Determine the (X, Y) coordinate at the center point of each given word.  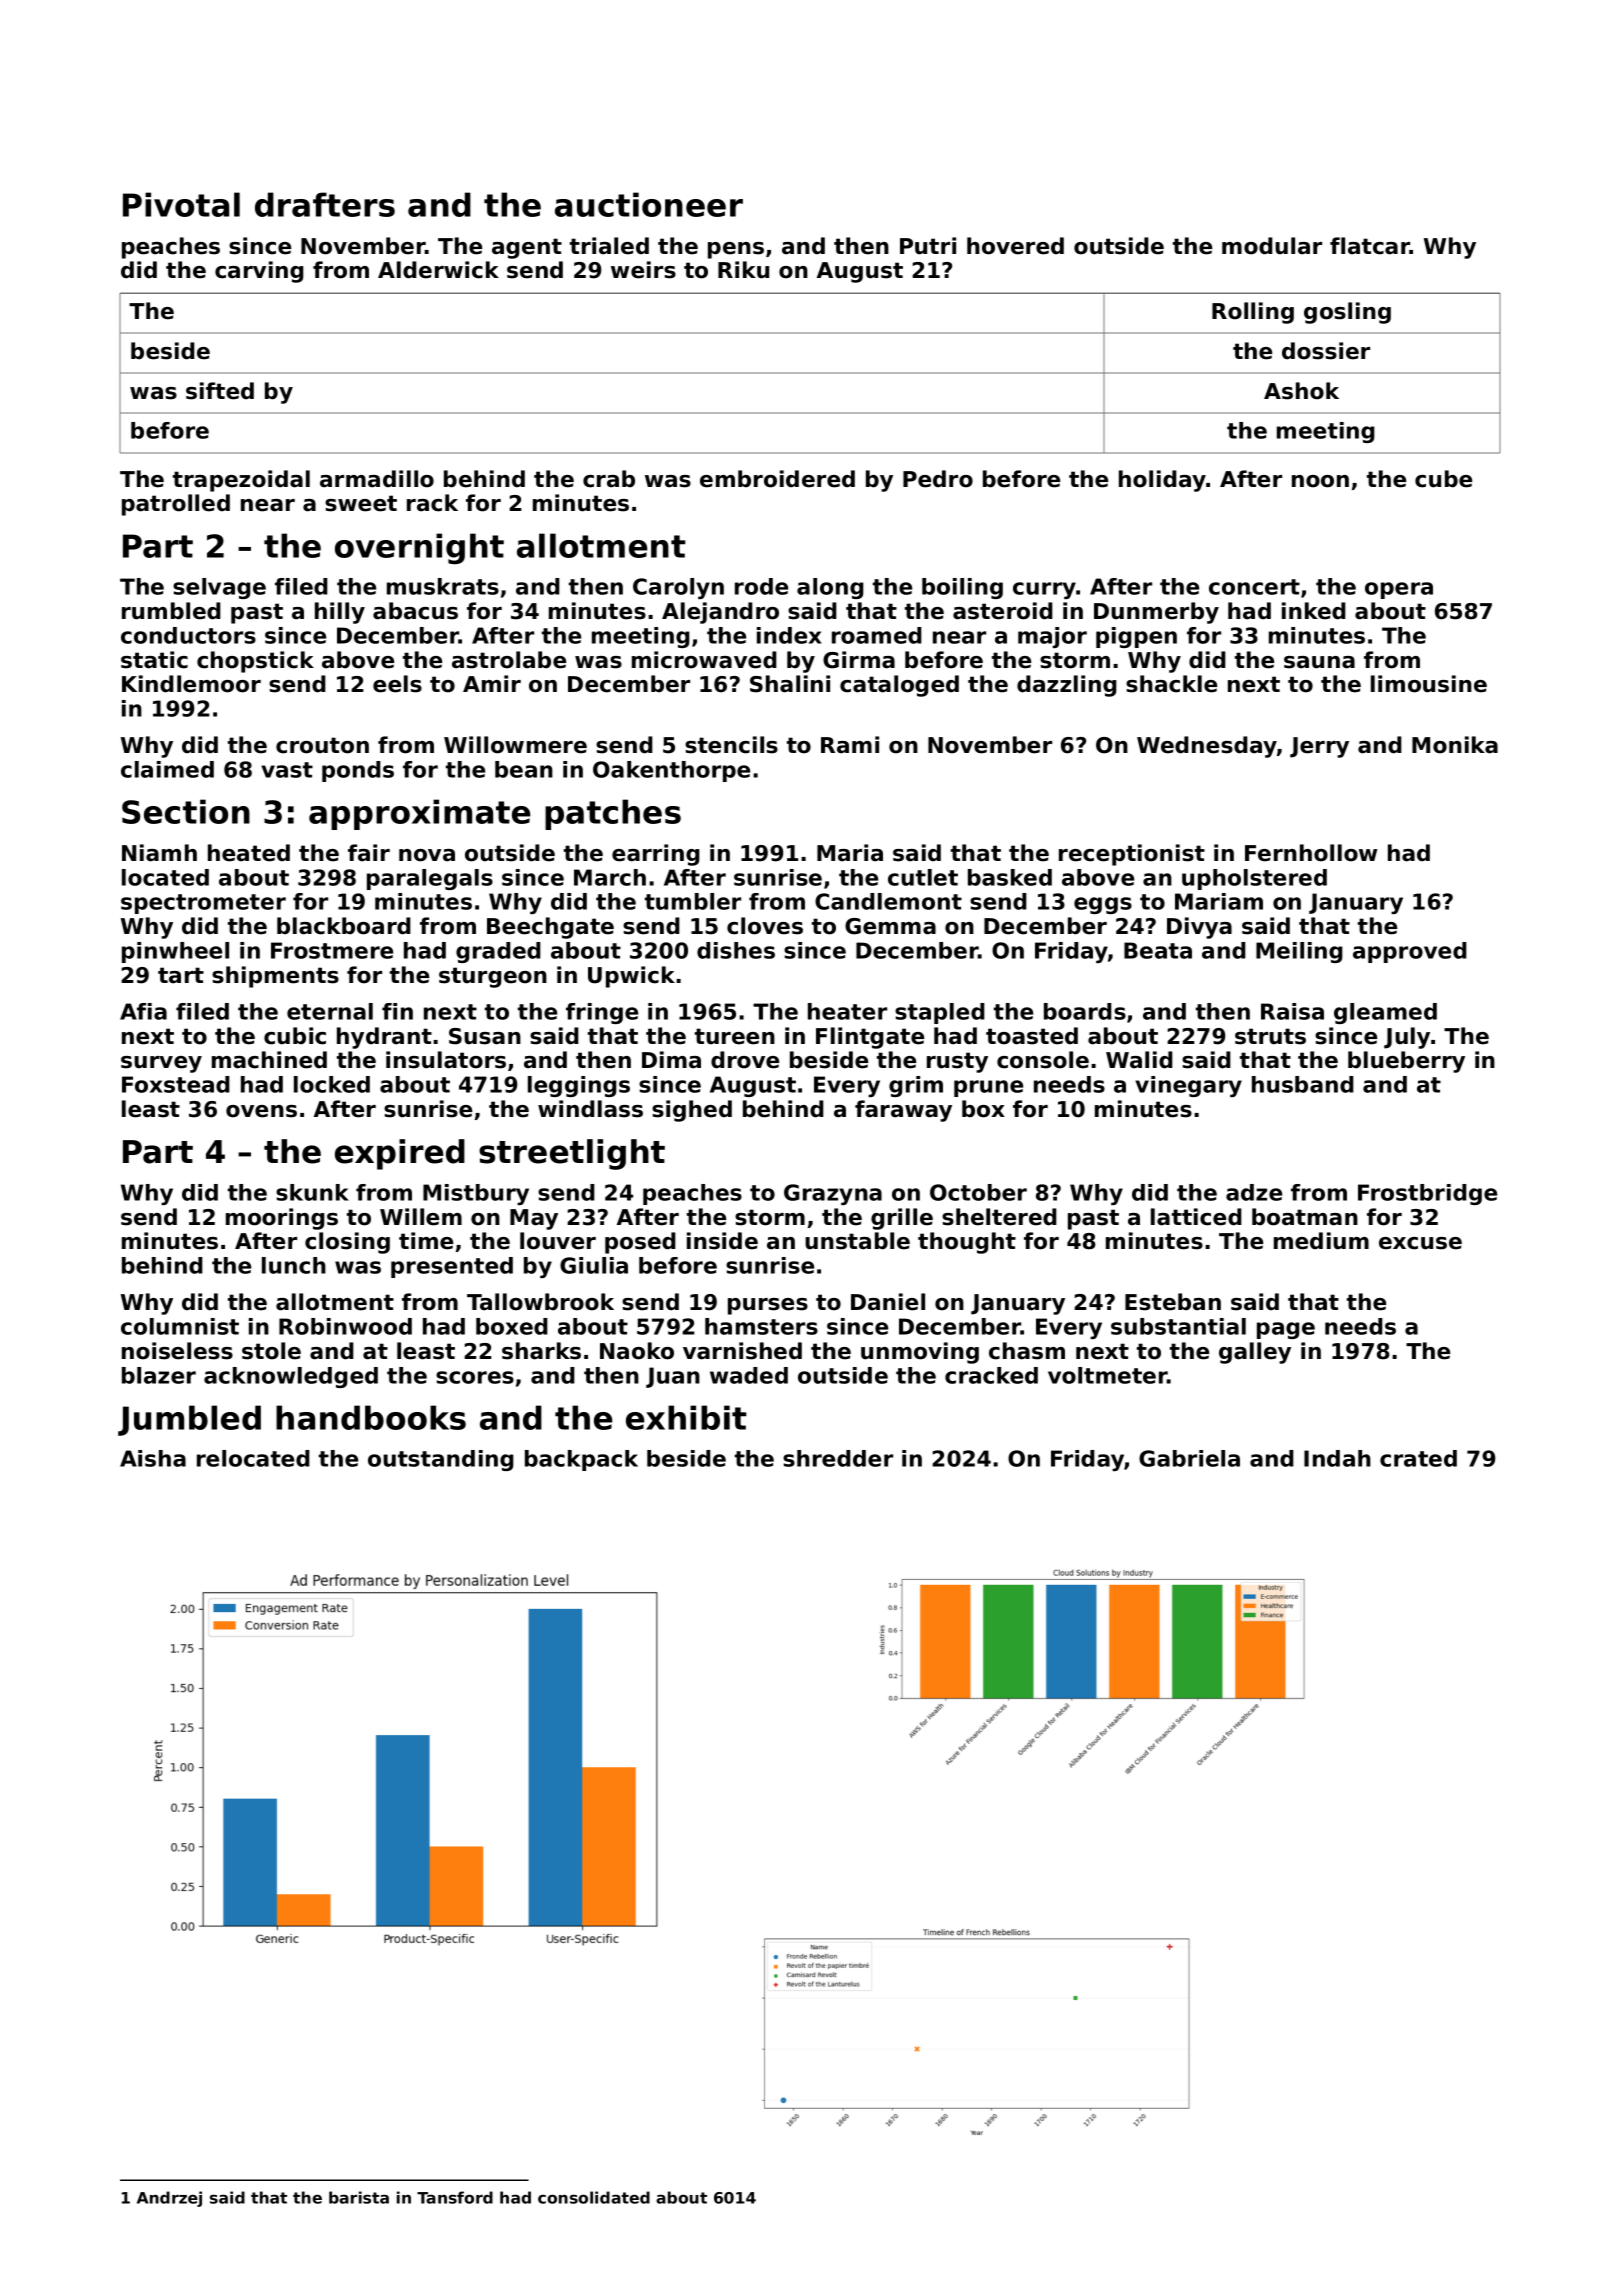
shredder (838, 1458)
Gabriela (1189, 1458)
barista (359, 2197)
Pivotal (181, 204)
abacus (415, 611)
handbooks (371, 1417)
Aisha (153, 1458)
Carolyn (678, 588)
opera (1399, 590)
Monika (1455, 745)
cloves (765, 926)
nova (427, 855)
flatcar (1370, 246)
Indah (1337, 1458)
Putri (928, 246)
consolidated (594, 2197)
